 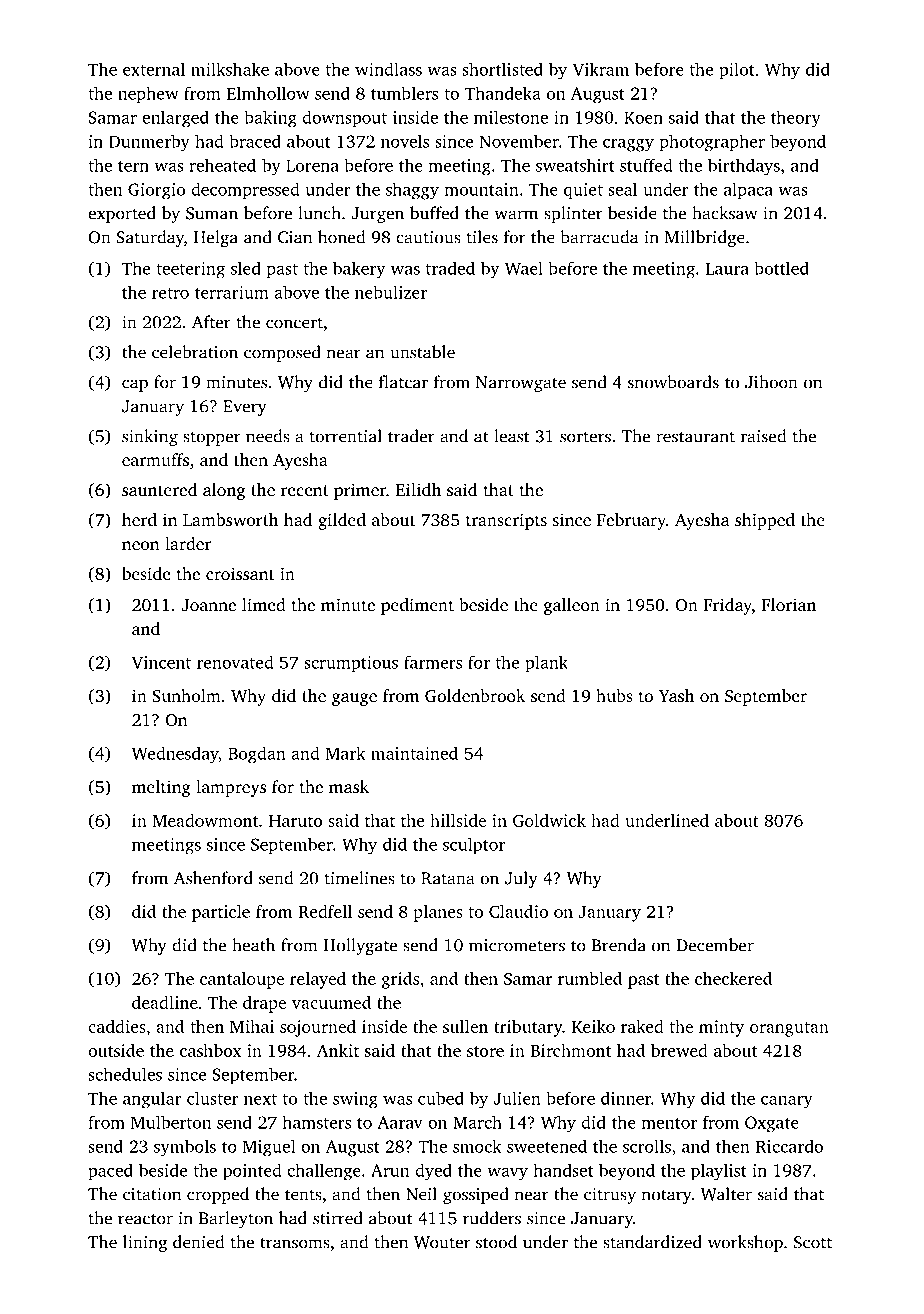 What do you see at coordinates (230, 69) in the document?
I see `milkshake` at bounding box center [230, 69].
